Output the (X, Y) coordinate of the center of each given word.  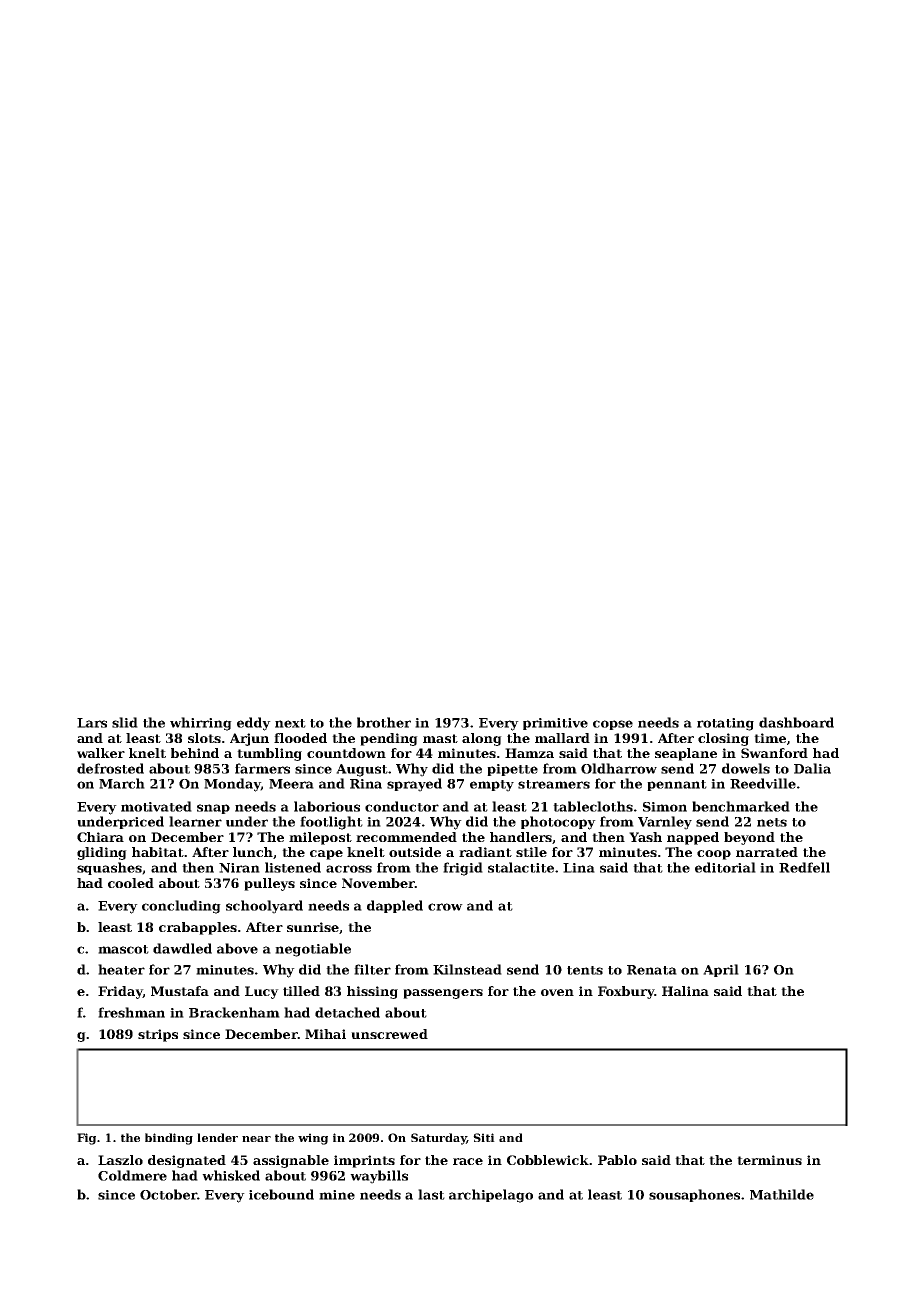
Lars (92, 723)
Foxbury (626, 992)
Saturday (438, 1139)
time (770, 738)
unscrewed (389, 1034)
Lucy (262, 992)
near (256, 1139)
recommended (406, 837)
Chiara (100, 837)
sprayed (414, 785)
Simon (665, 807)
